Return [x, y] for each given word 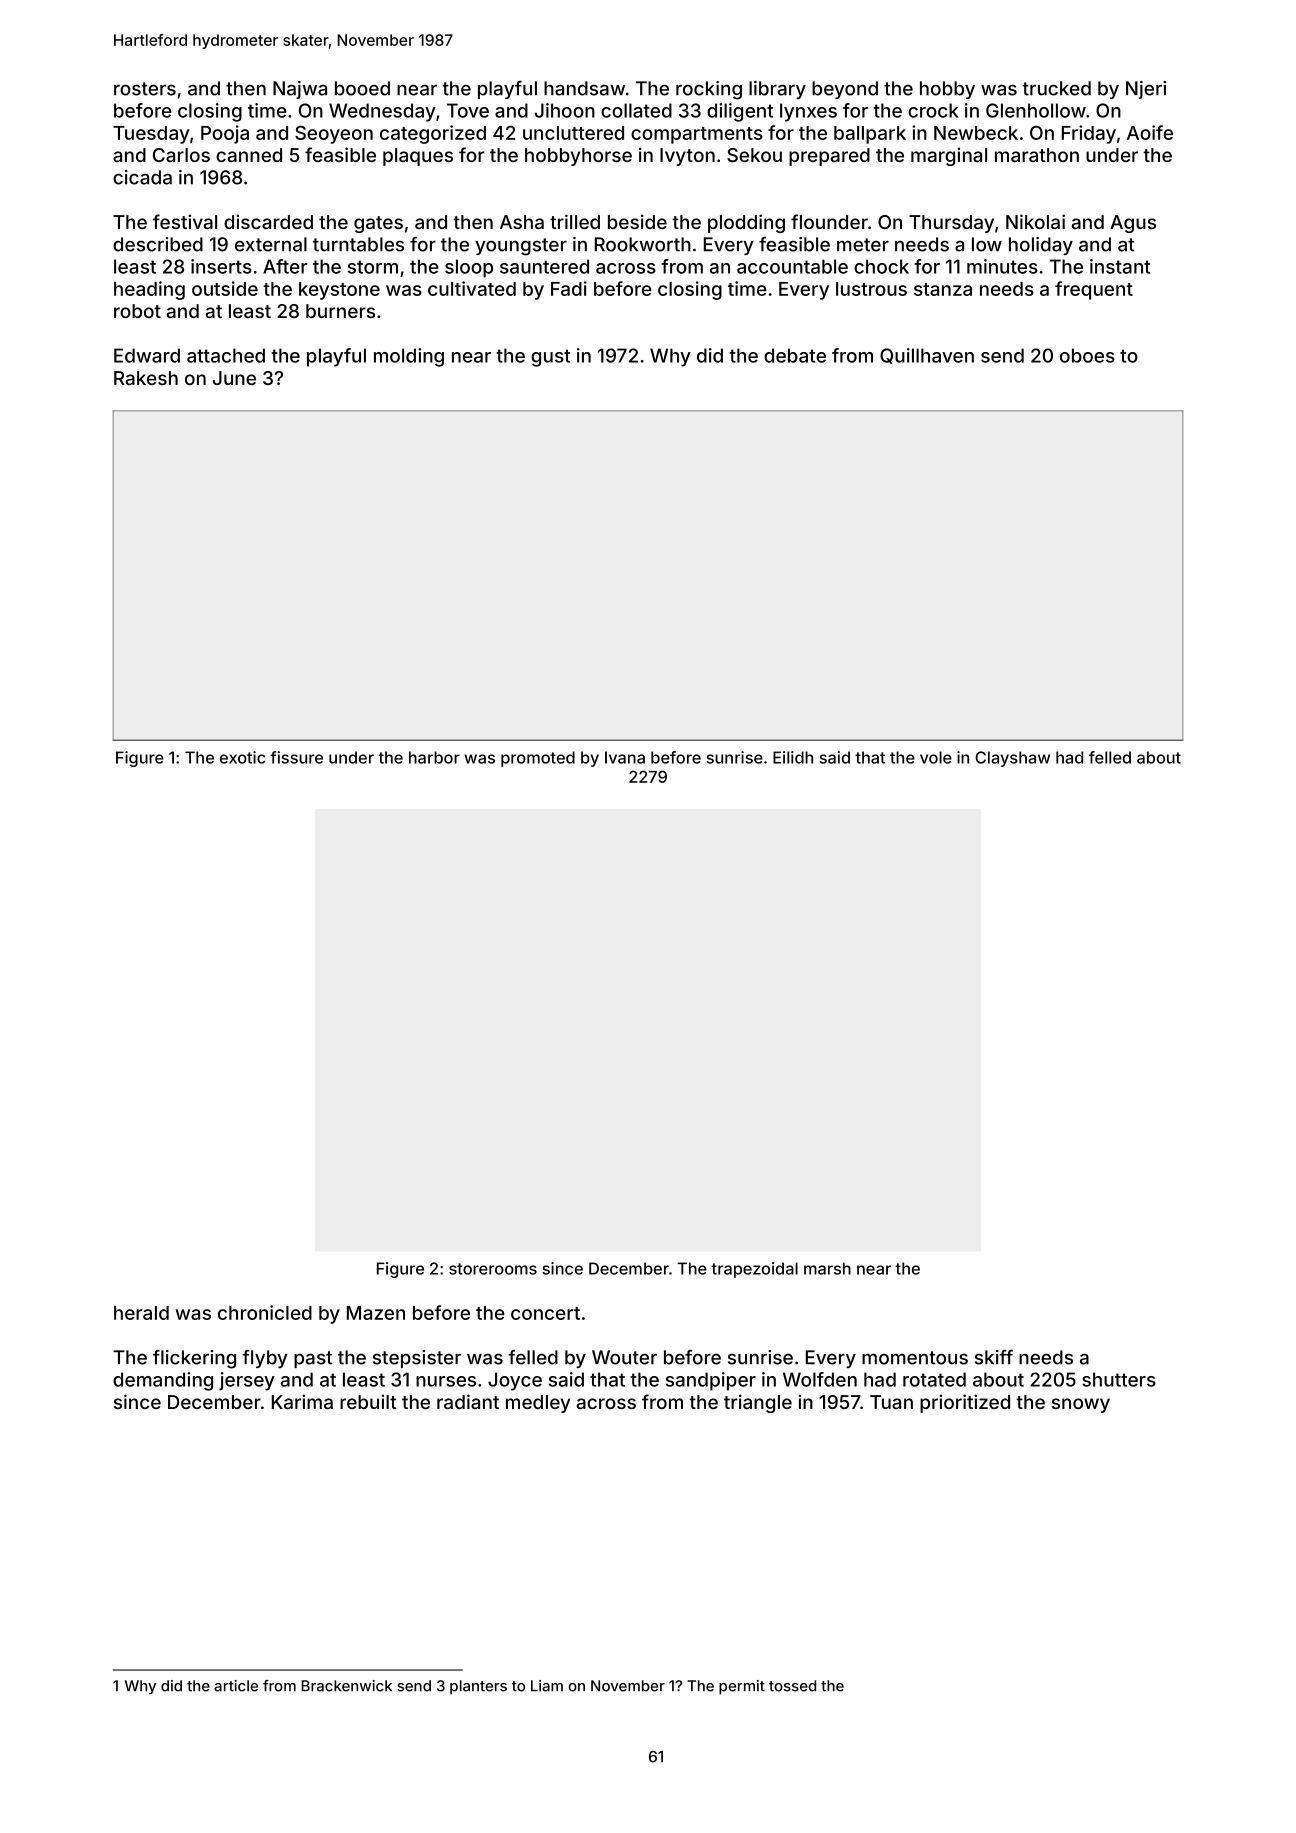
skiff [994, 1357]
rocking [709, 90]
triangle [758, 1403]
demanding [163, 1381]
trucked [1056, 88]
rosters [145, 89]
